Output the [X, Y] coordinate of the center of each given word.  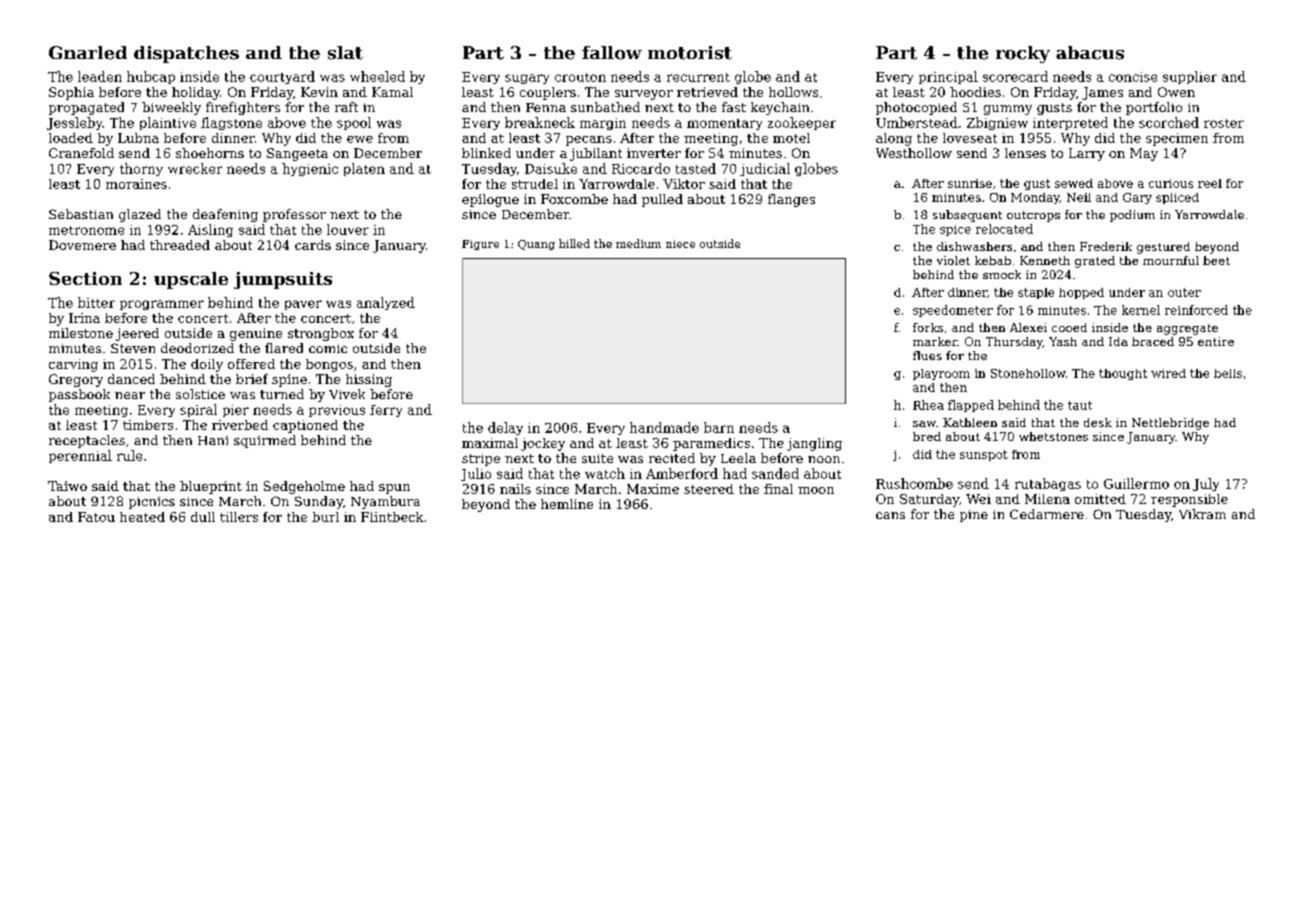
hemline [567, 504]
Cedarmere [1047, 514]
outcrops [1033, 216]
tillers [239, 517]
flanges [791, 200]
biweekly [171, 108]
